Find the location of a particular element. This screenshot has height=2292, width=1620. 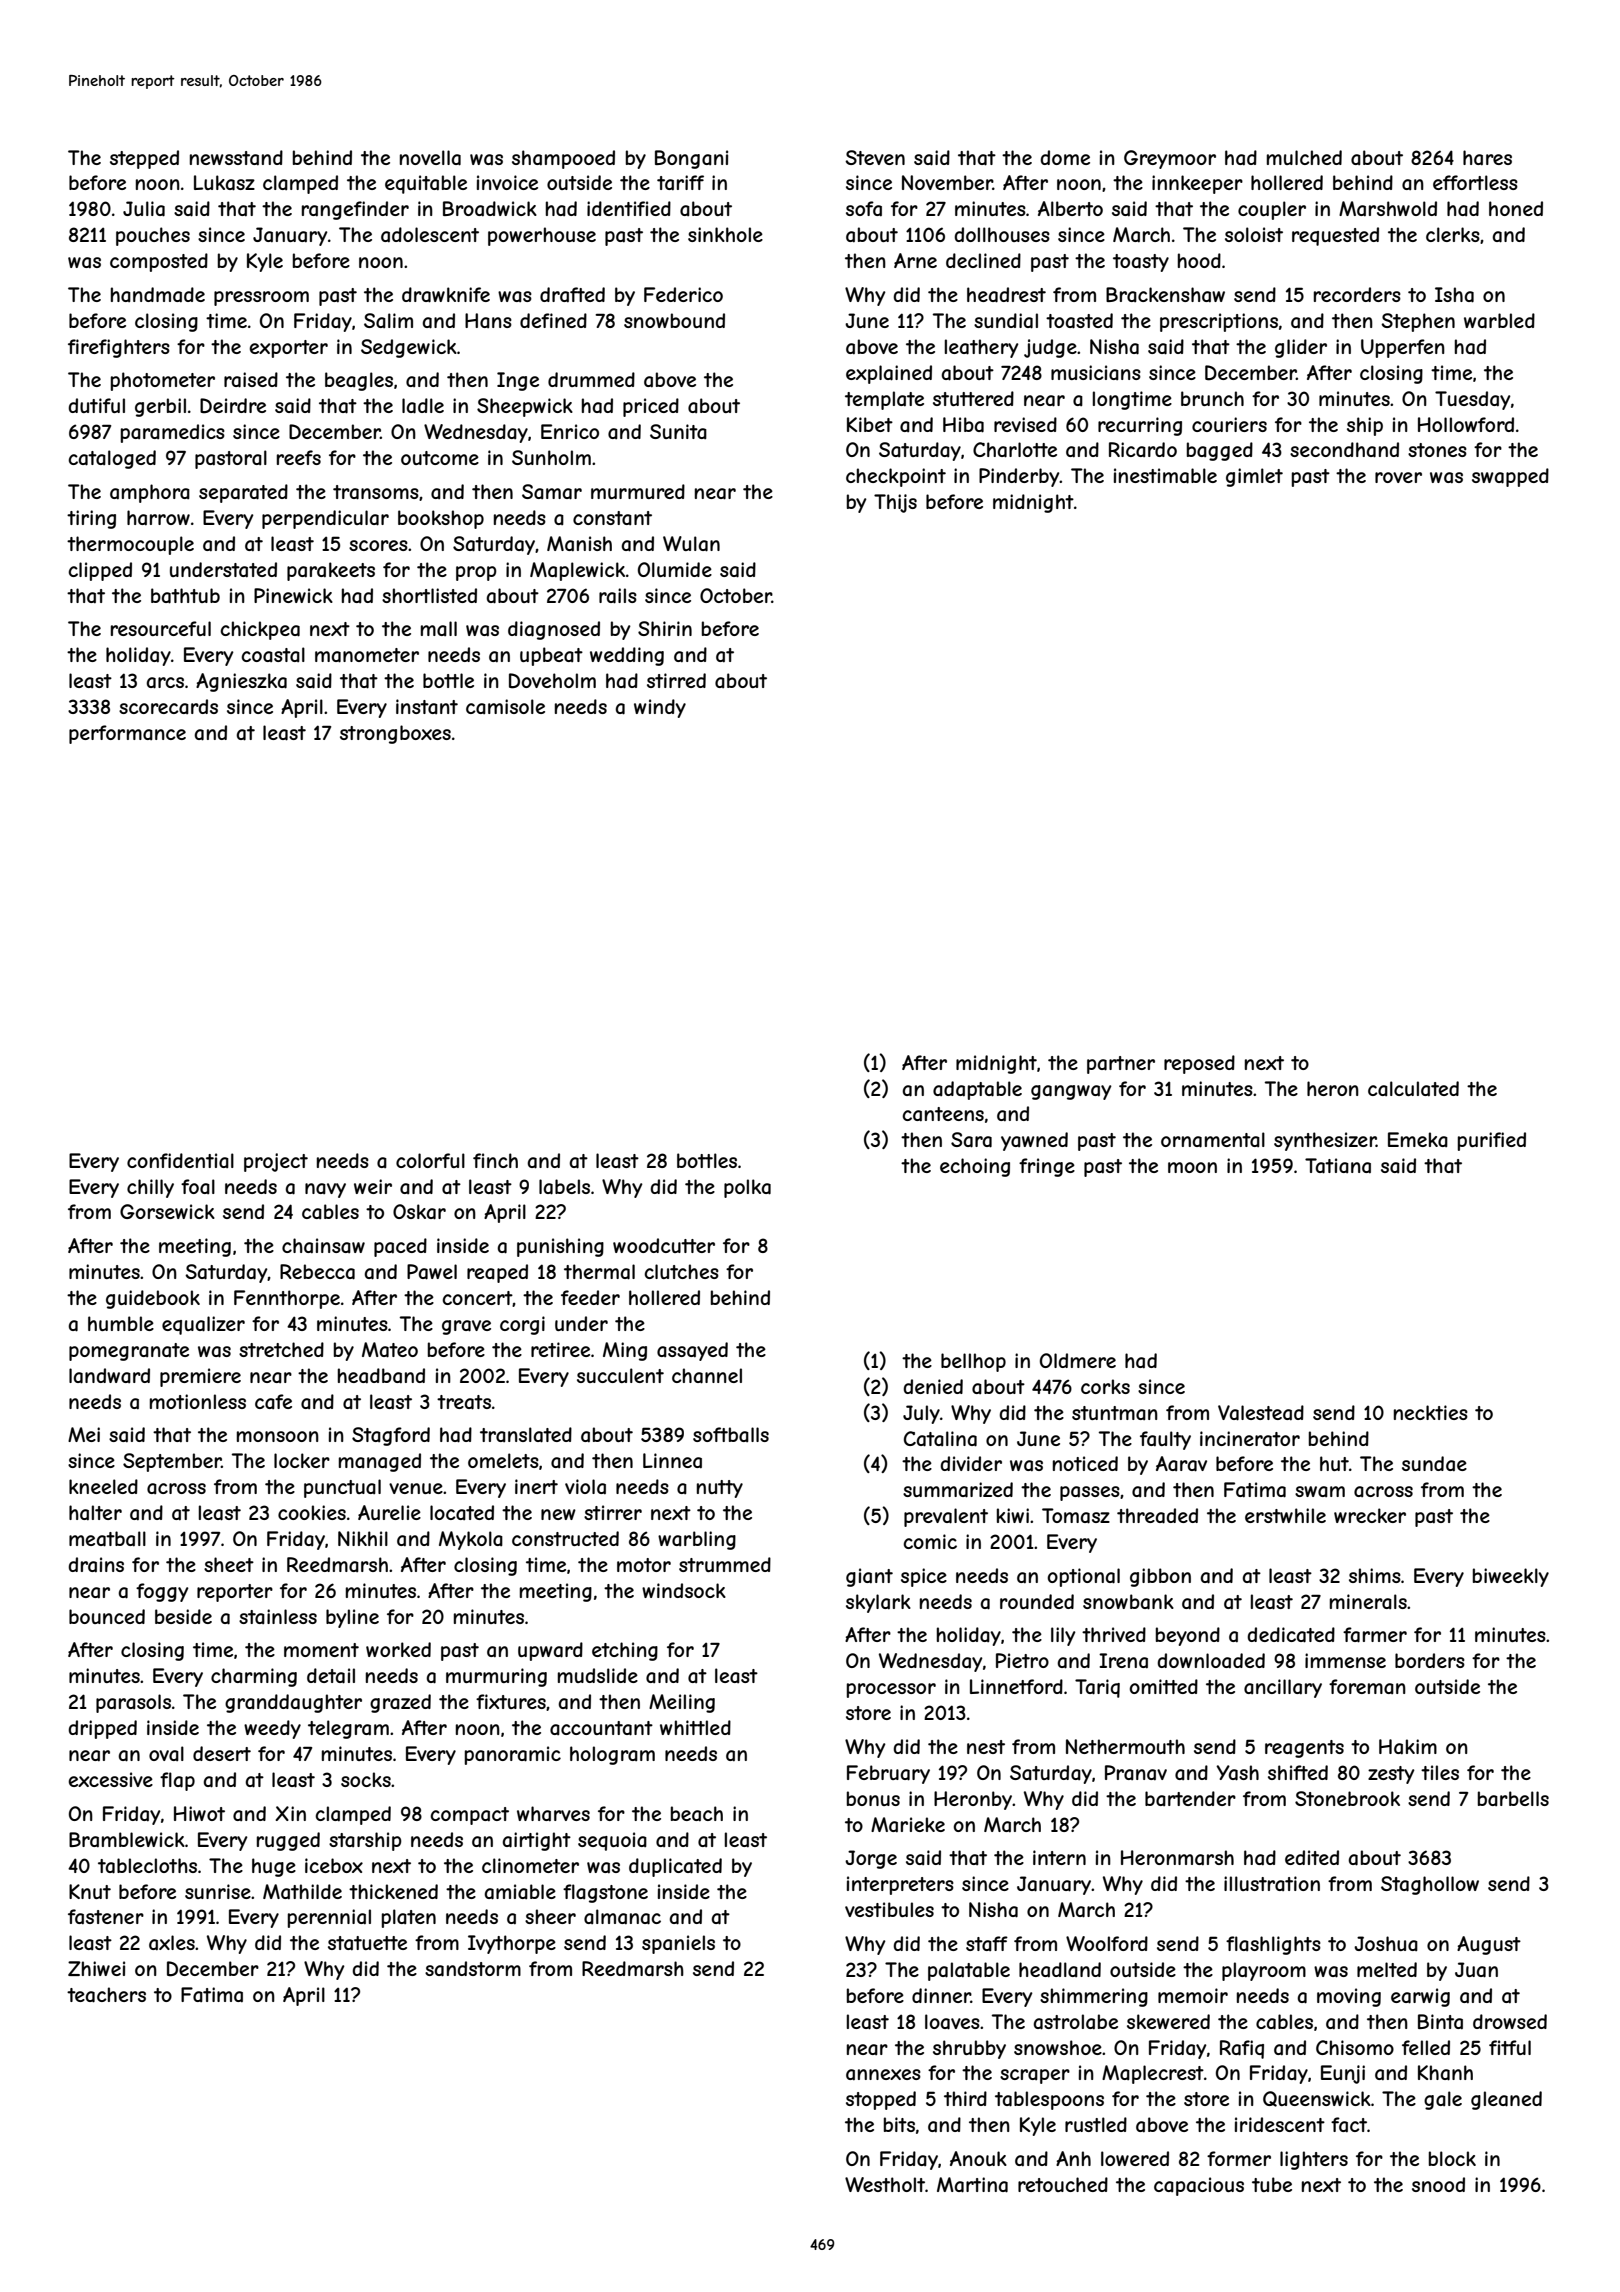

murmured is located at coordinates (638, 491).
